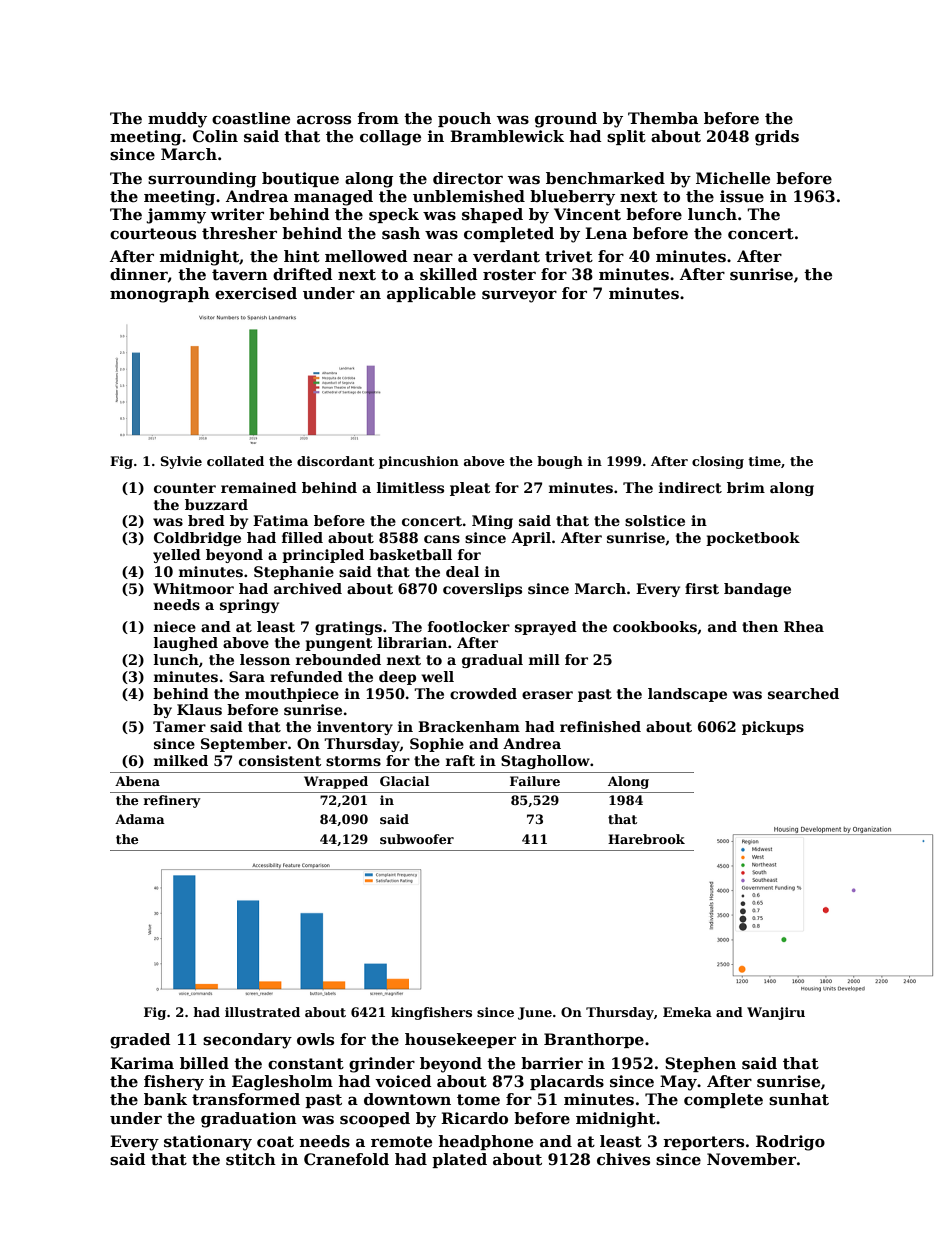 This image has width=952, height=1233. I want to click on pleat, so click(470, 489).
